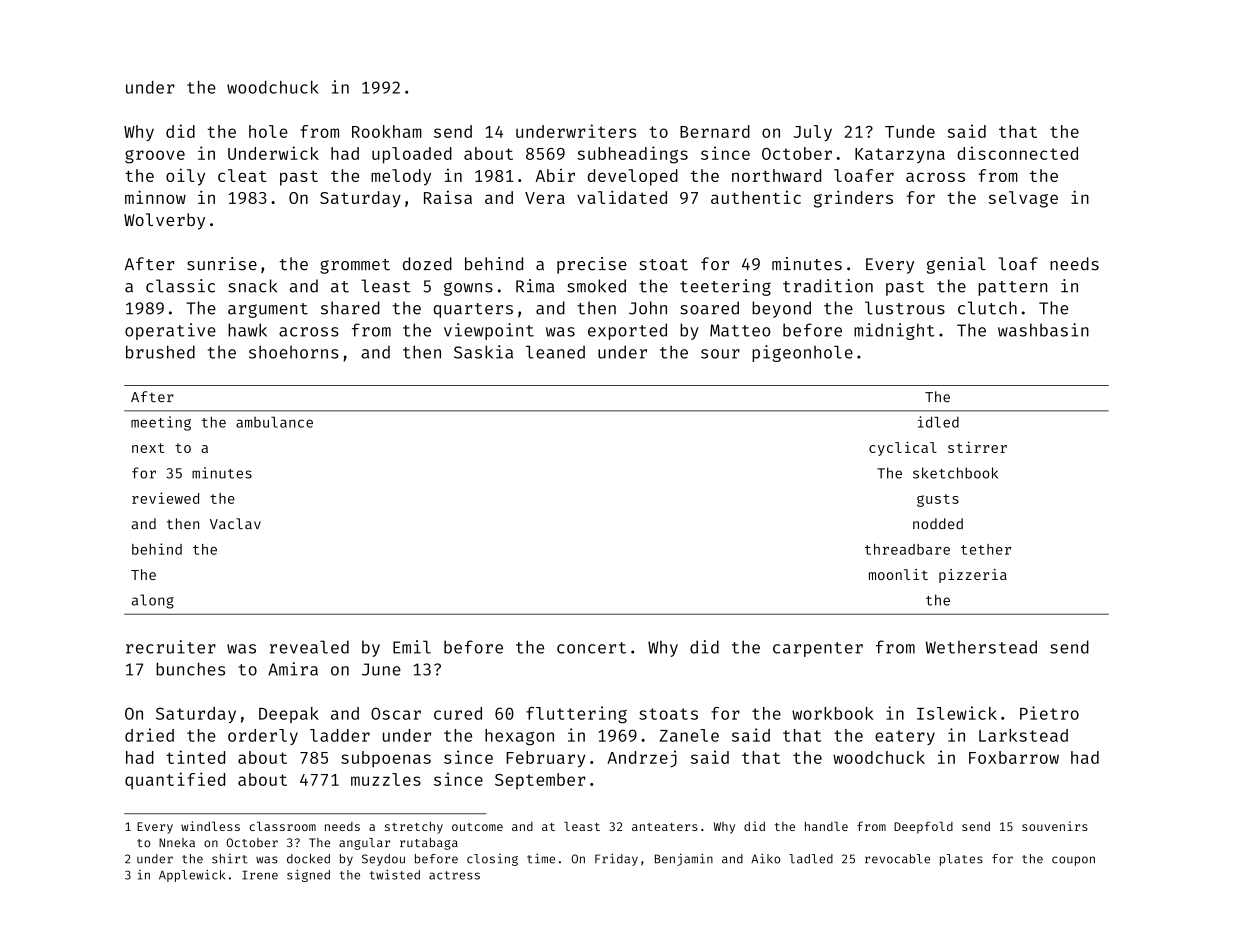  Describe the element at coordinates (903, 448) in the document. I see `cyclical` at that location.
